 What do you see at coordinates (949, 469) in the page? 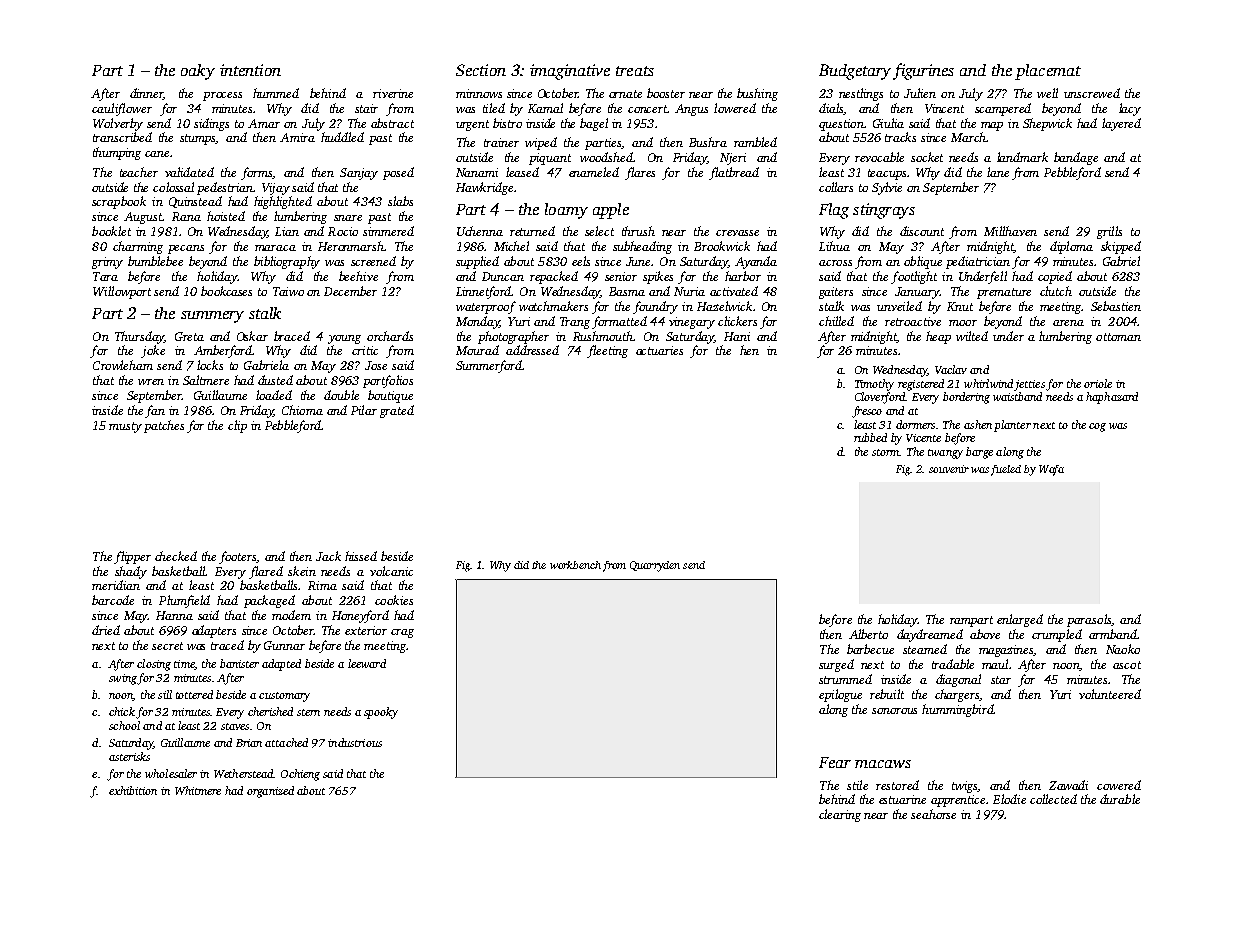
I see `souvenir` at bounding box center [949, 469].
